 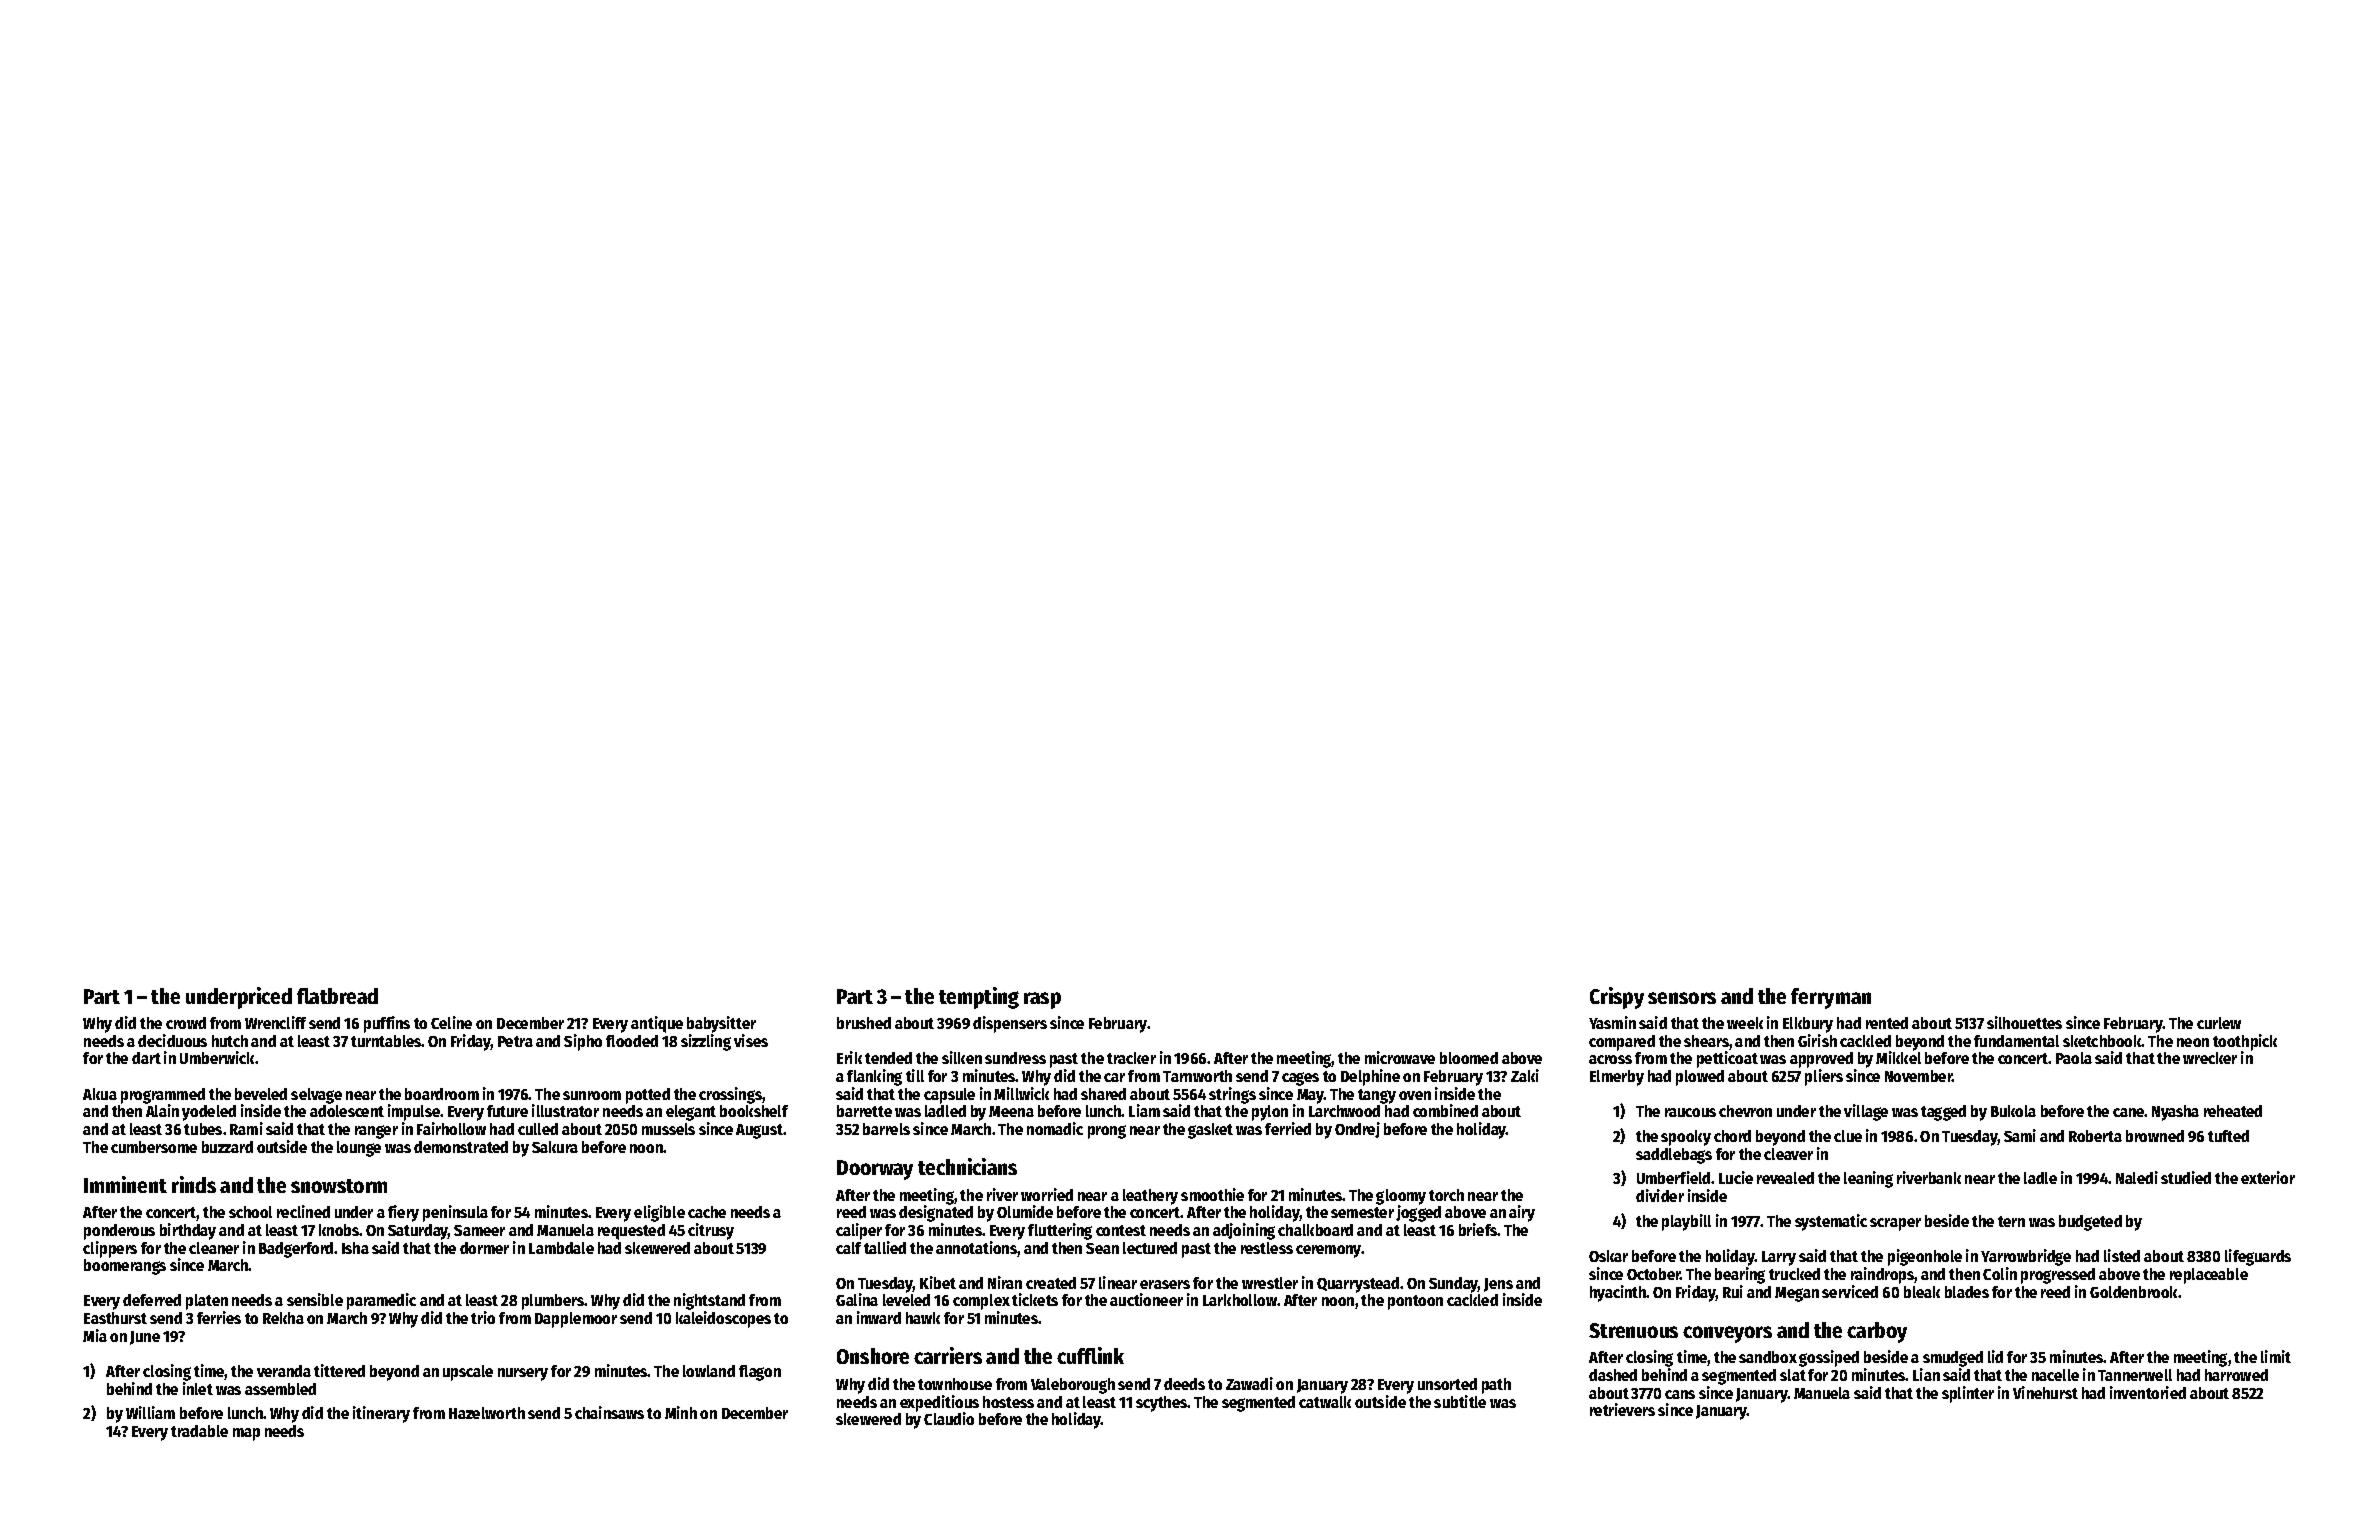 What do you see at coordinates (217, 1057) in the page?
I see `Umberwick` at bounding box center [217, 1057].
